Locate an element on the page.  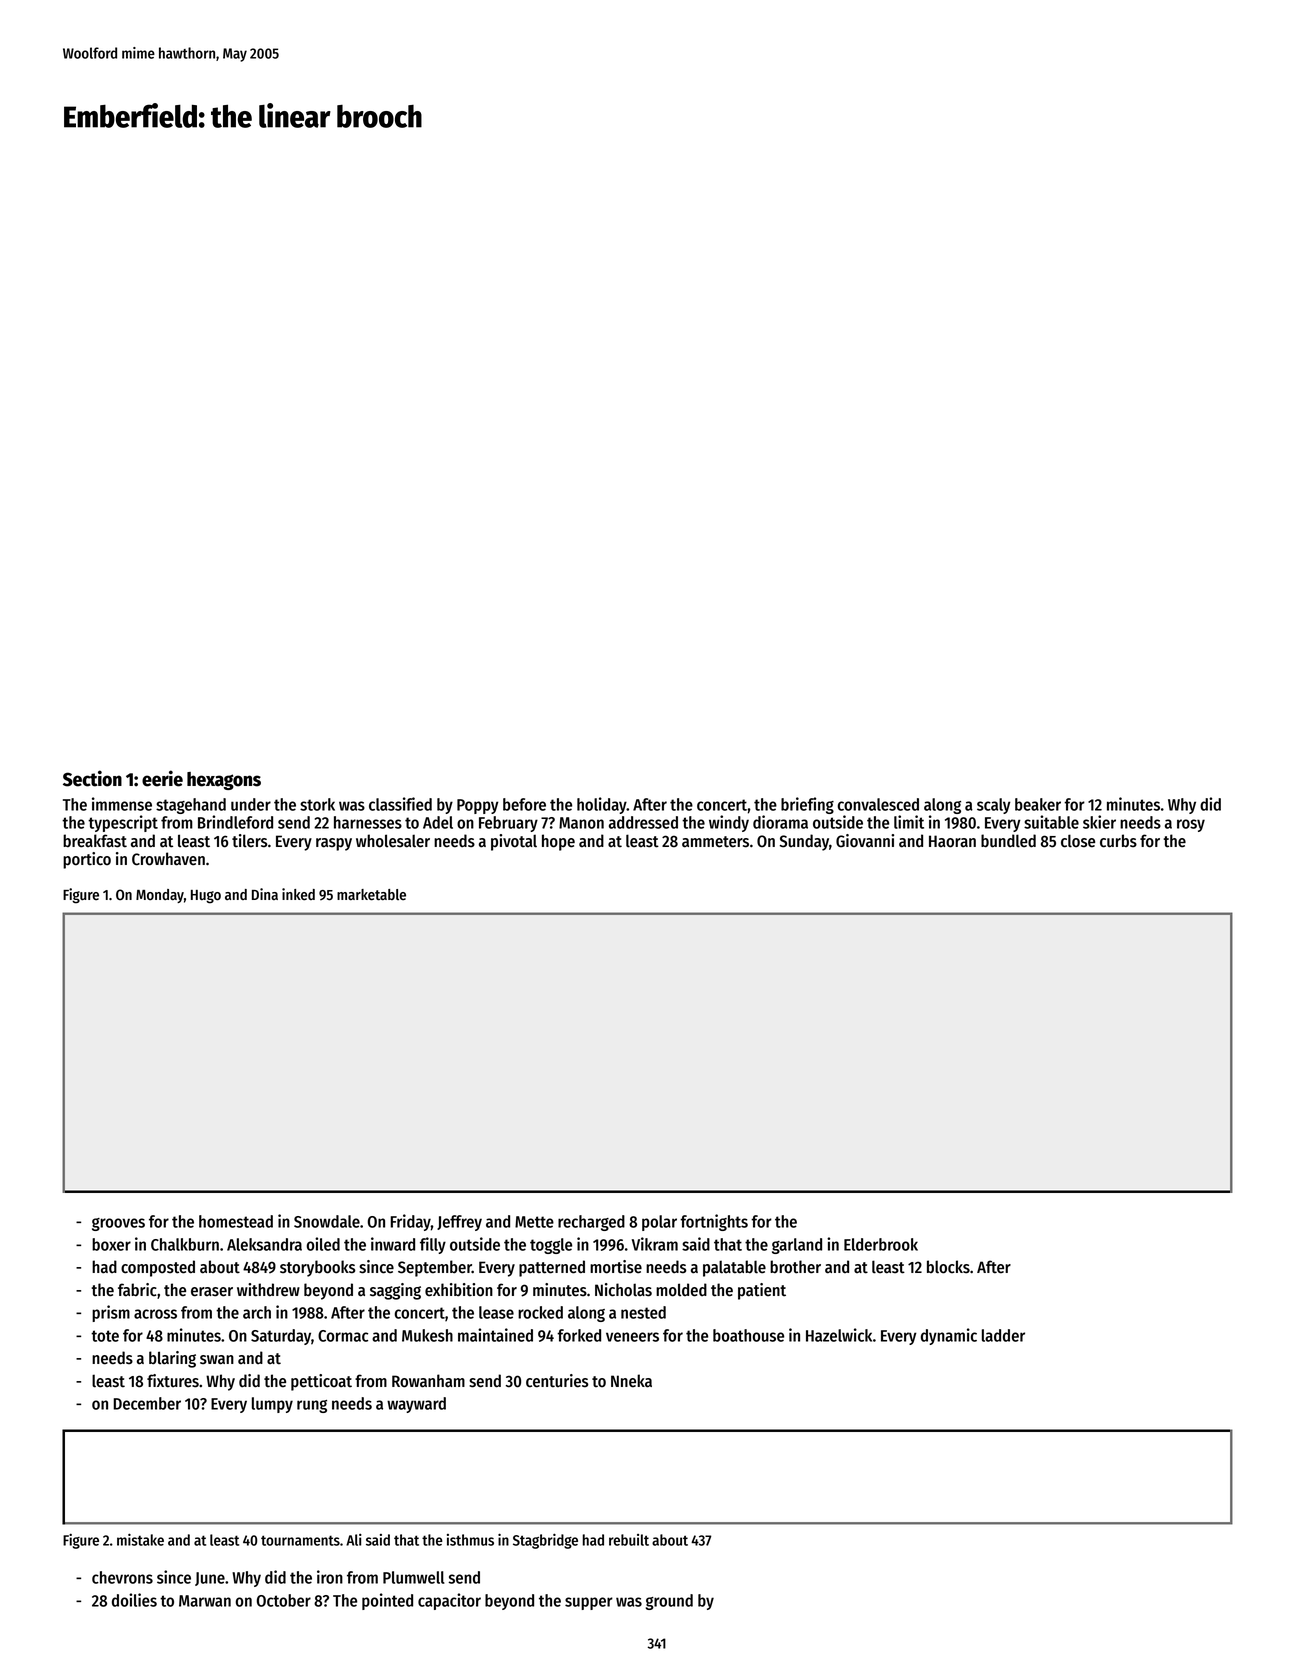
lumpy is located at coordinates (272, 1405).
